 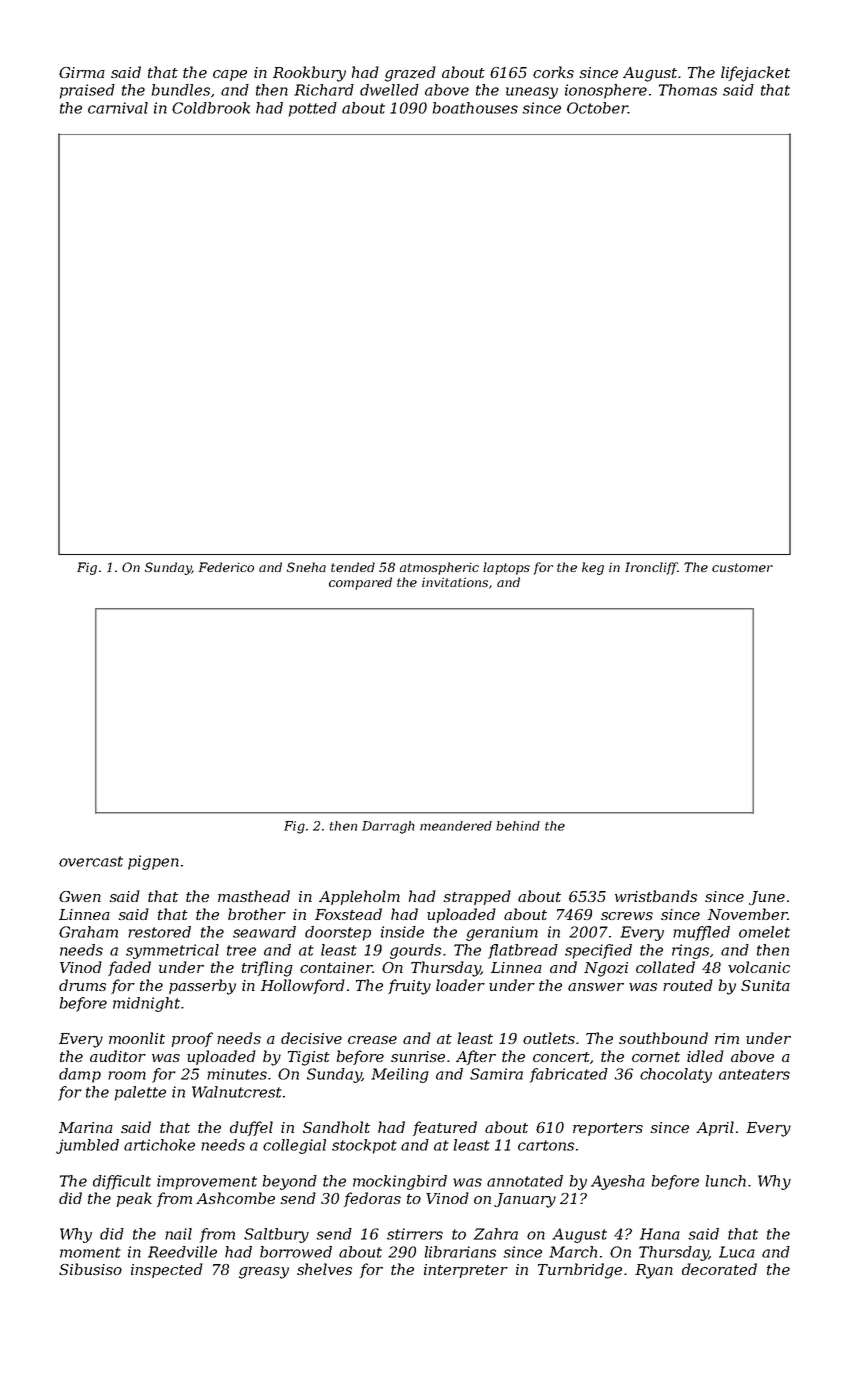 I want to click on potted, so click(x=313, y=109).
